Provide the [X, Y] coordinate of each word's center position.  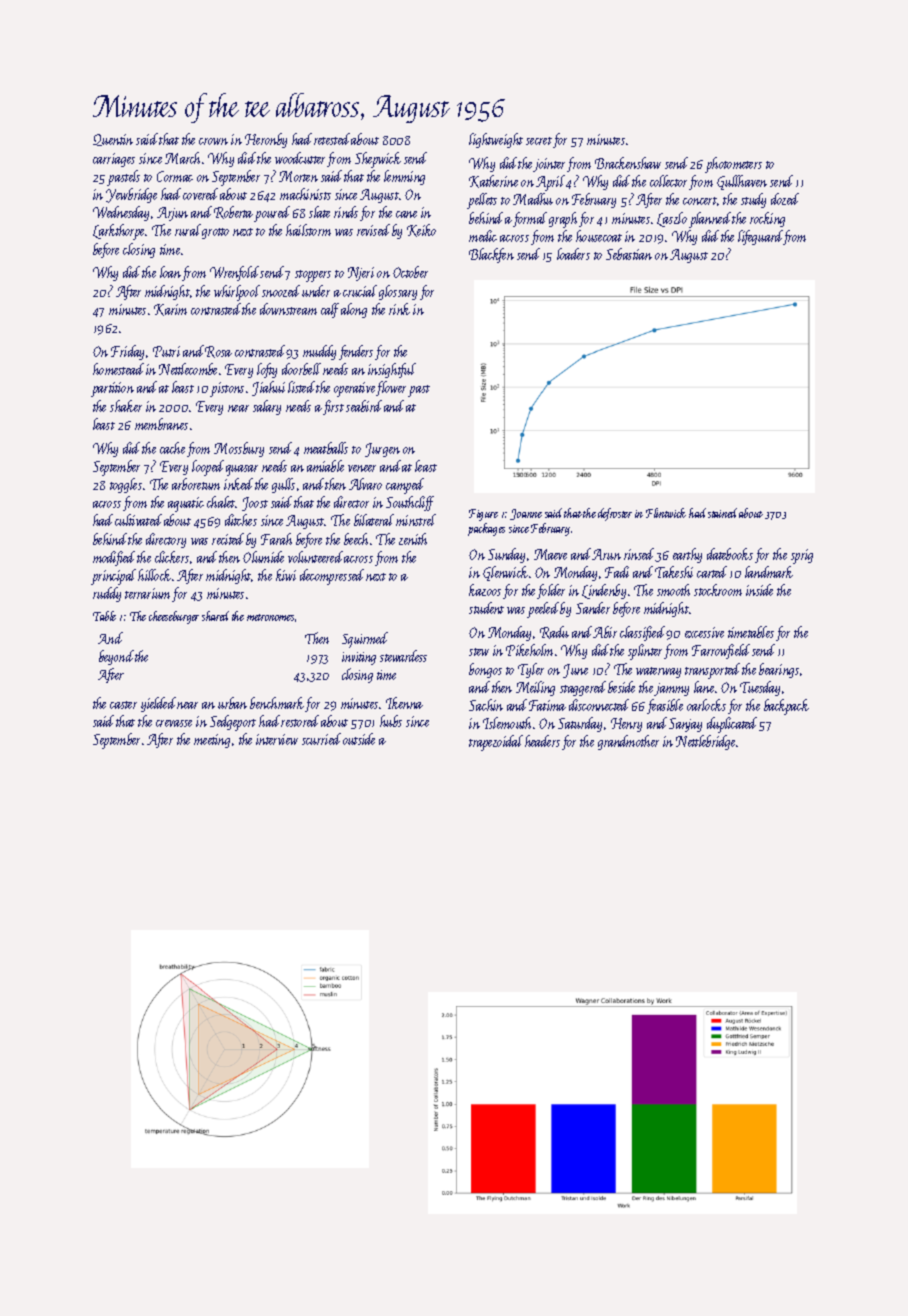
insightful [392, 370]
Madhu [533, 199]
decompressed [332, 577]
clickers [172, 557]
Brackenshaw [628, 163]
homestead [118, 369]
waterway [658, 672]
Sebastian [629, 254]
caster [123, 705]
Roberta [233, 212]
